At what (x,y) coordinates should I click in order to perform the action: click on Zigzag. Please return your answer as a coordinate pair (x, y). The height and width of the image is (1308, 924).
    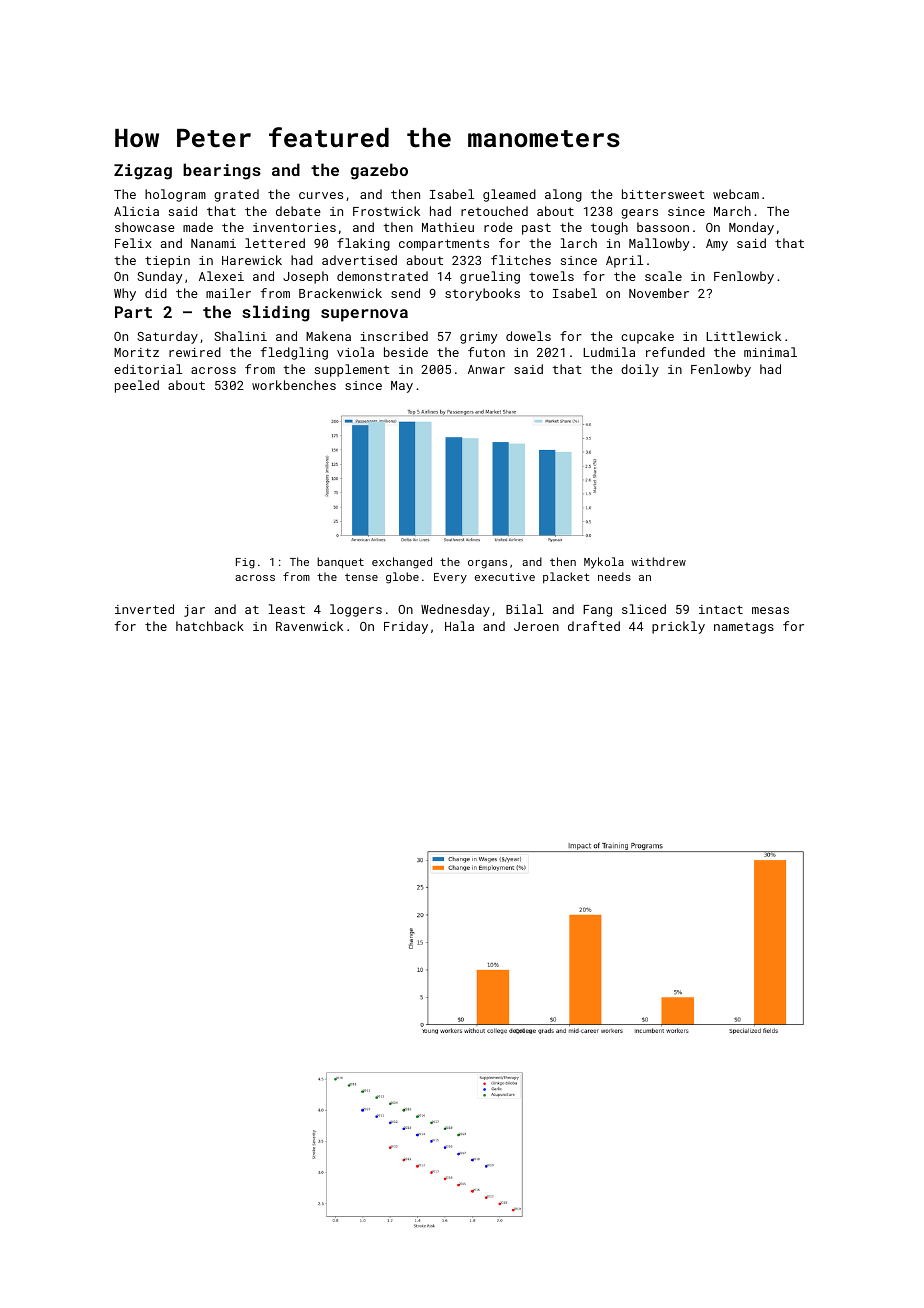
    Looking at the image, I should click on (143, 172).
